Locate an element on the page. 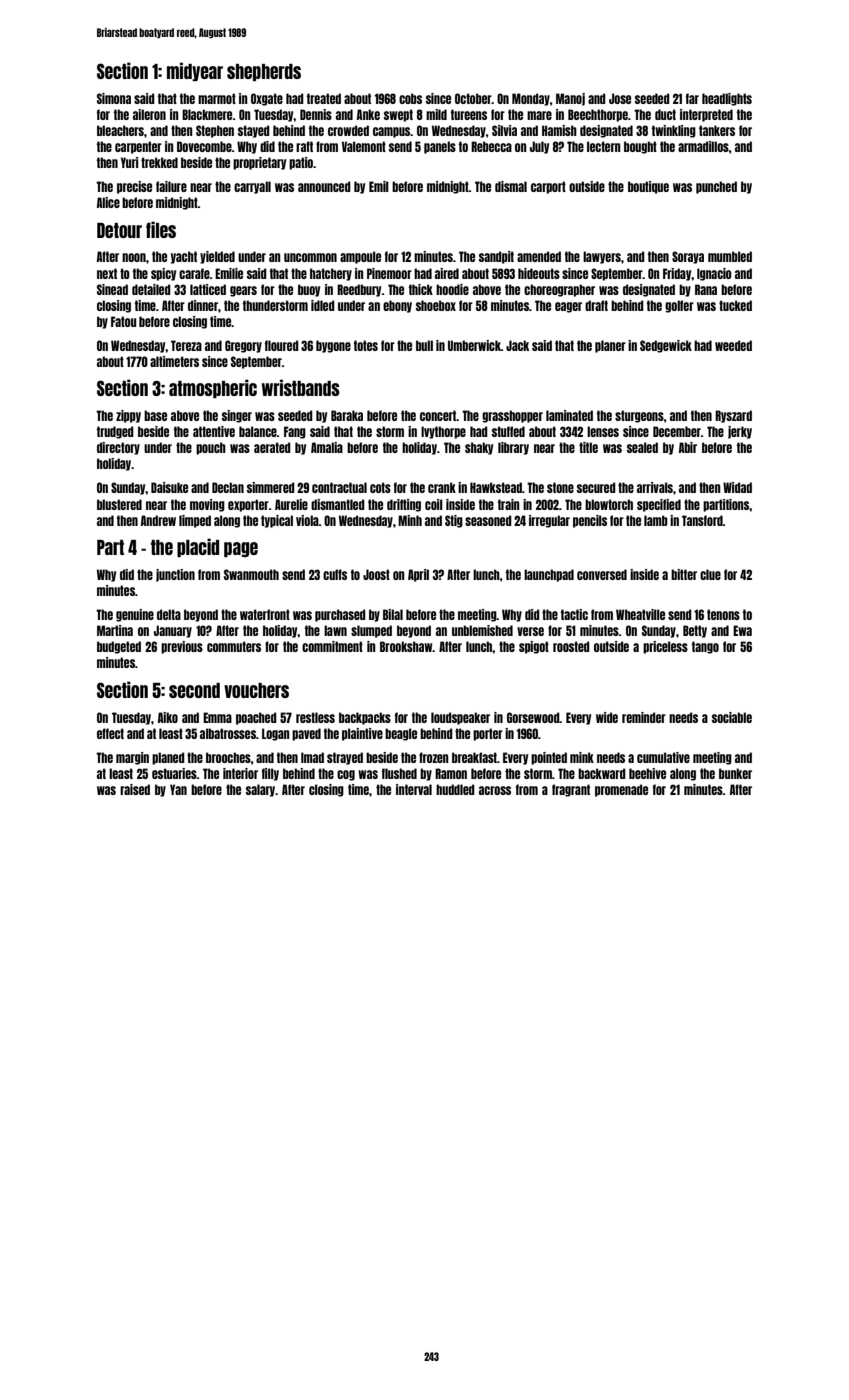  jerky is located at coordinates (740, 432).
